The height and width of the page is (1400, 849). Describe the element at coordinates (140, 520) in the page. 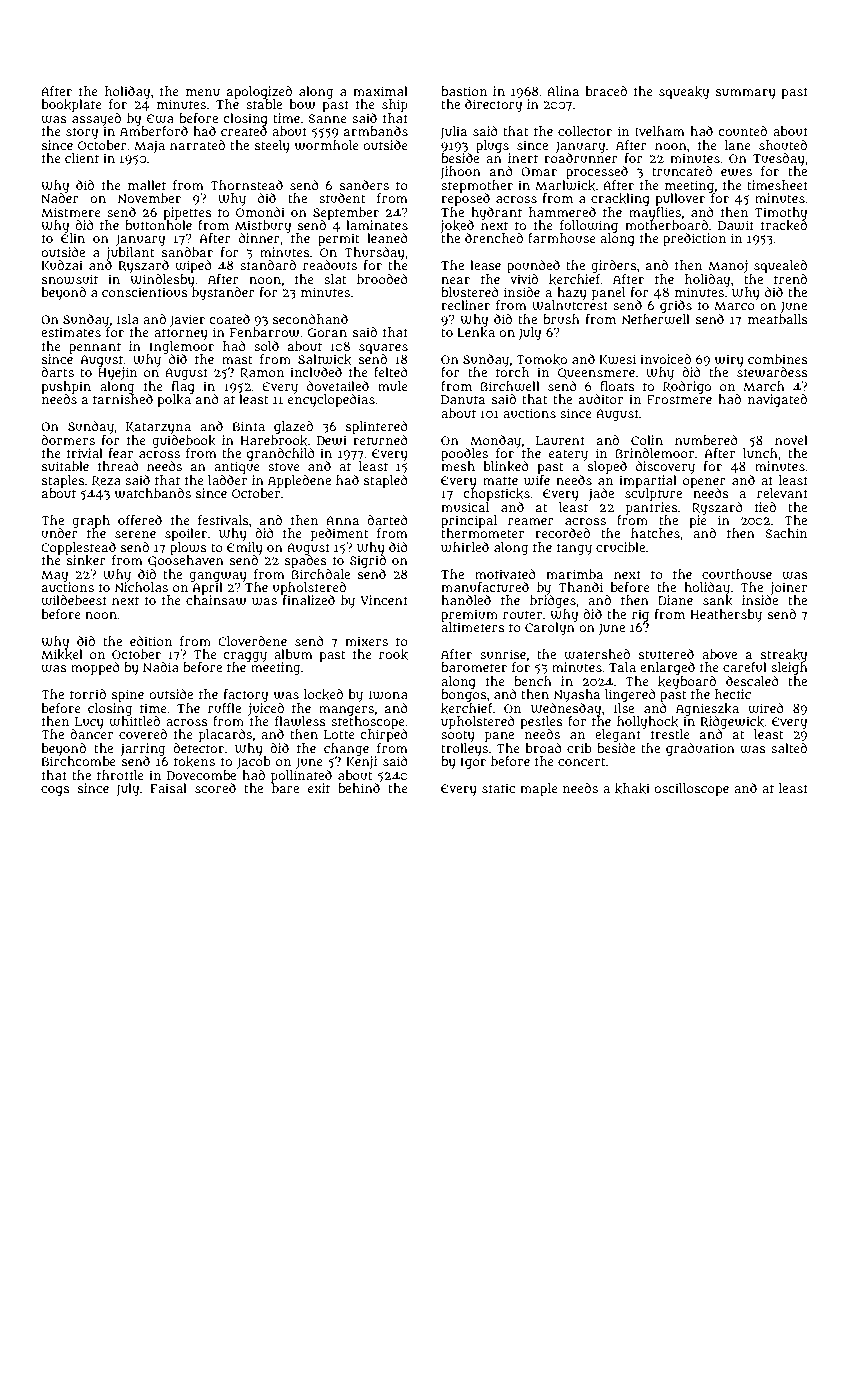

I see `offered` at that location.
